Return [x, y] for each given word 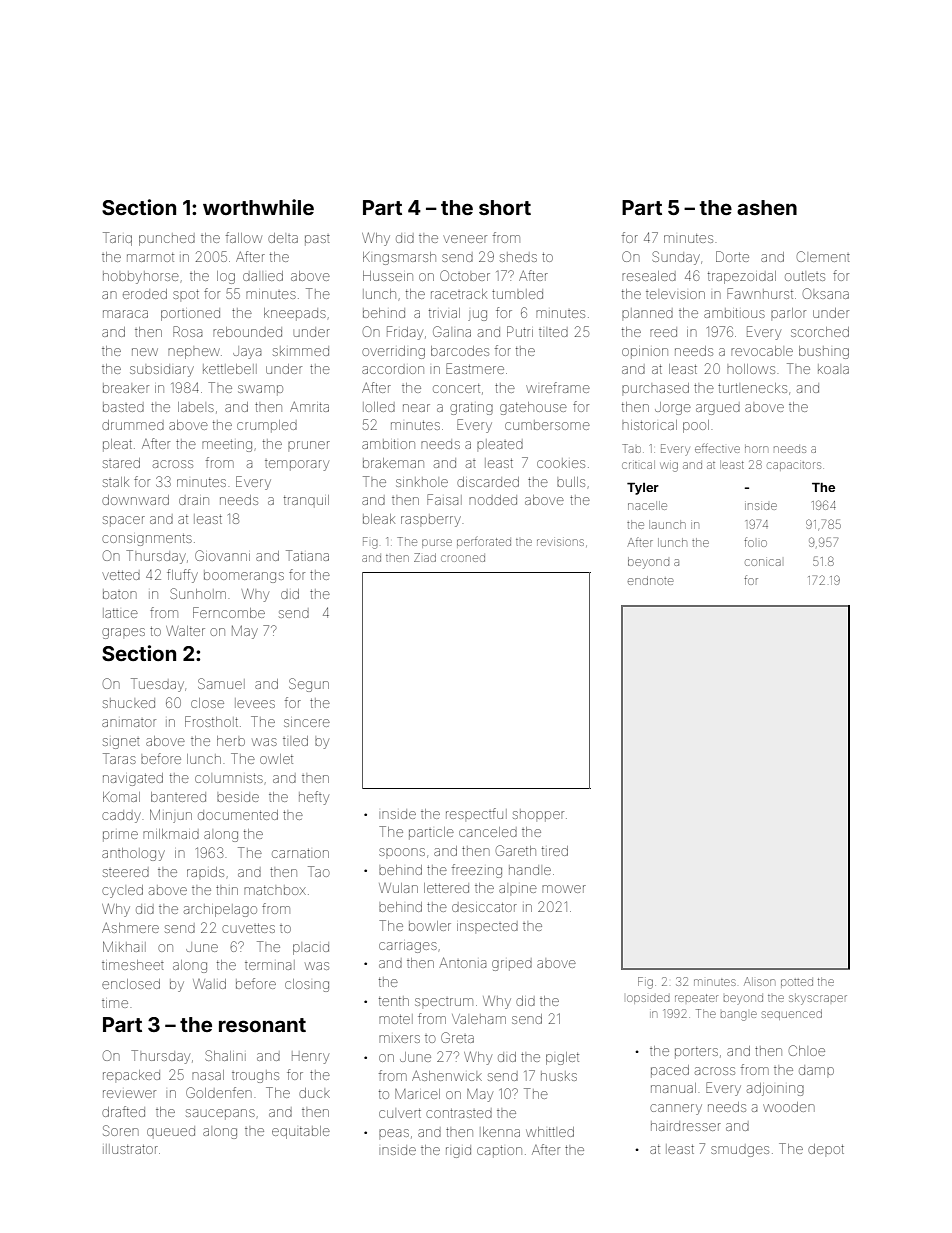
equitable [301, 1132]
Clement [823, 256]
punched [167, 239]
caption [499, 1151]
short [505, 207]
